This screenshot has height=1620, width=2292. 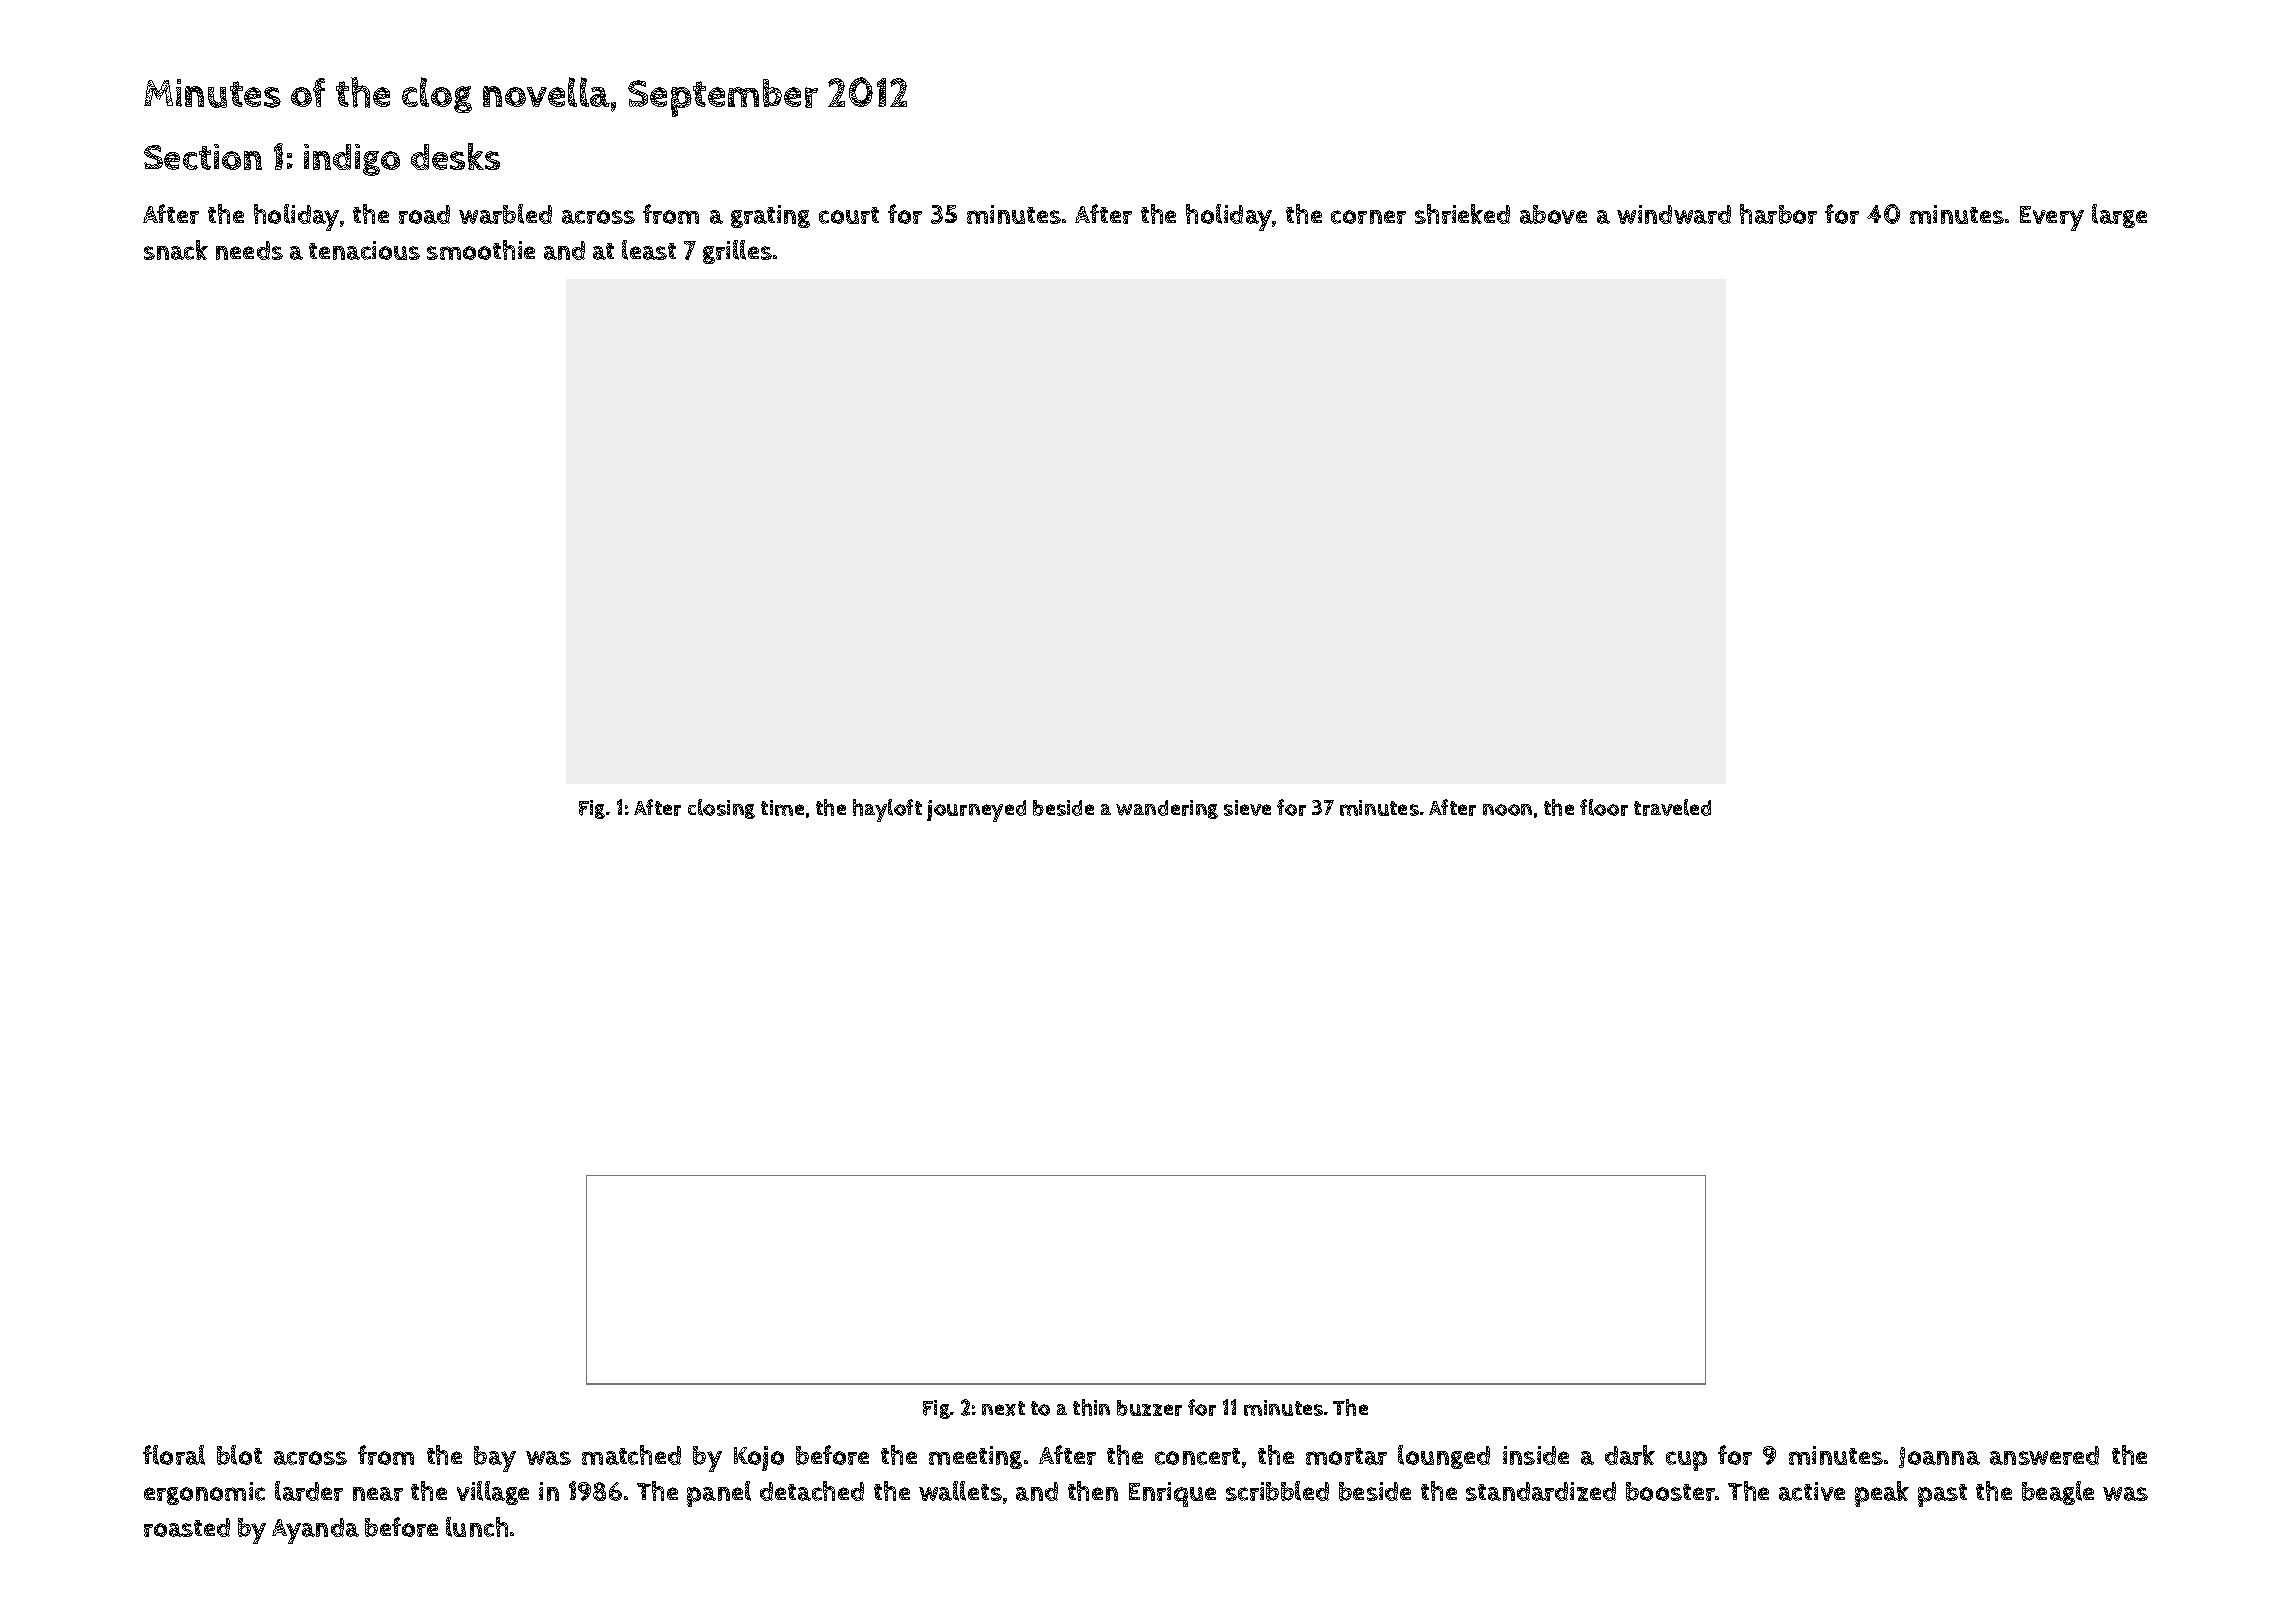 What do you see at coordinates (721, 809) in the screenshot?
I see `closing` at bounding box center [721, 809].
